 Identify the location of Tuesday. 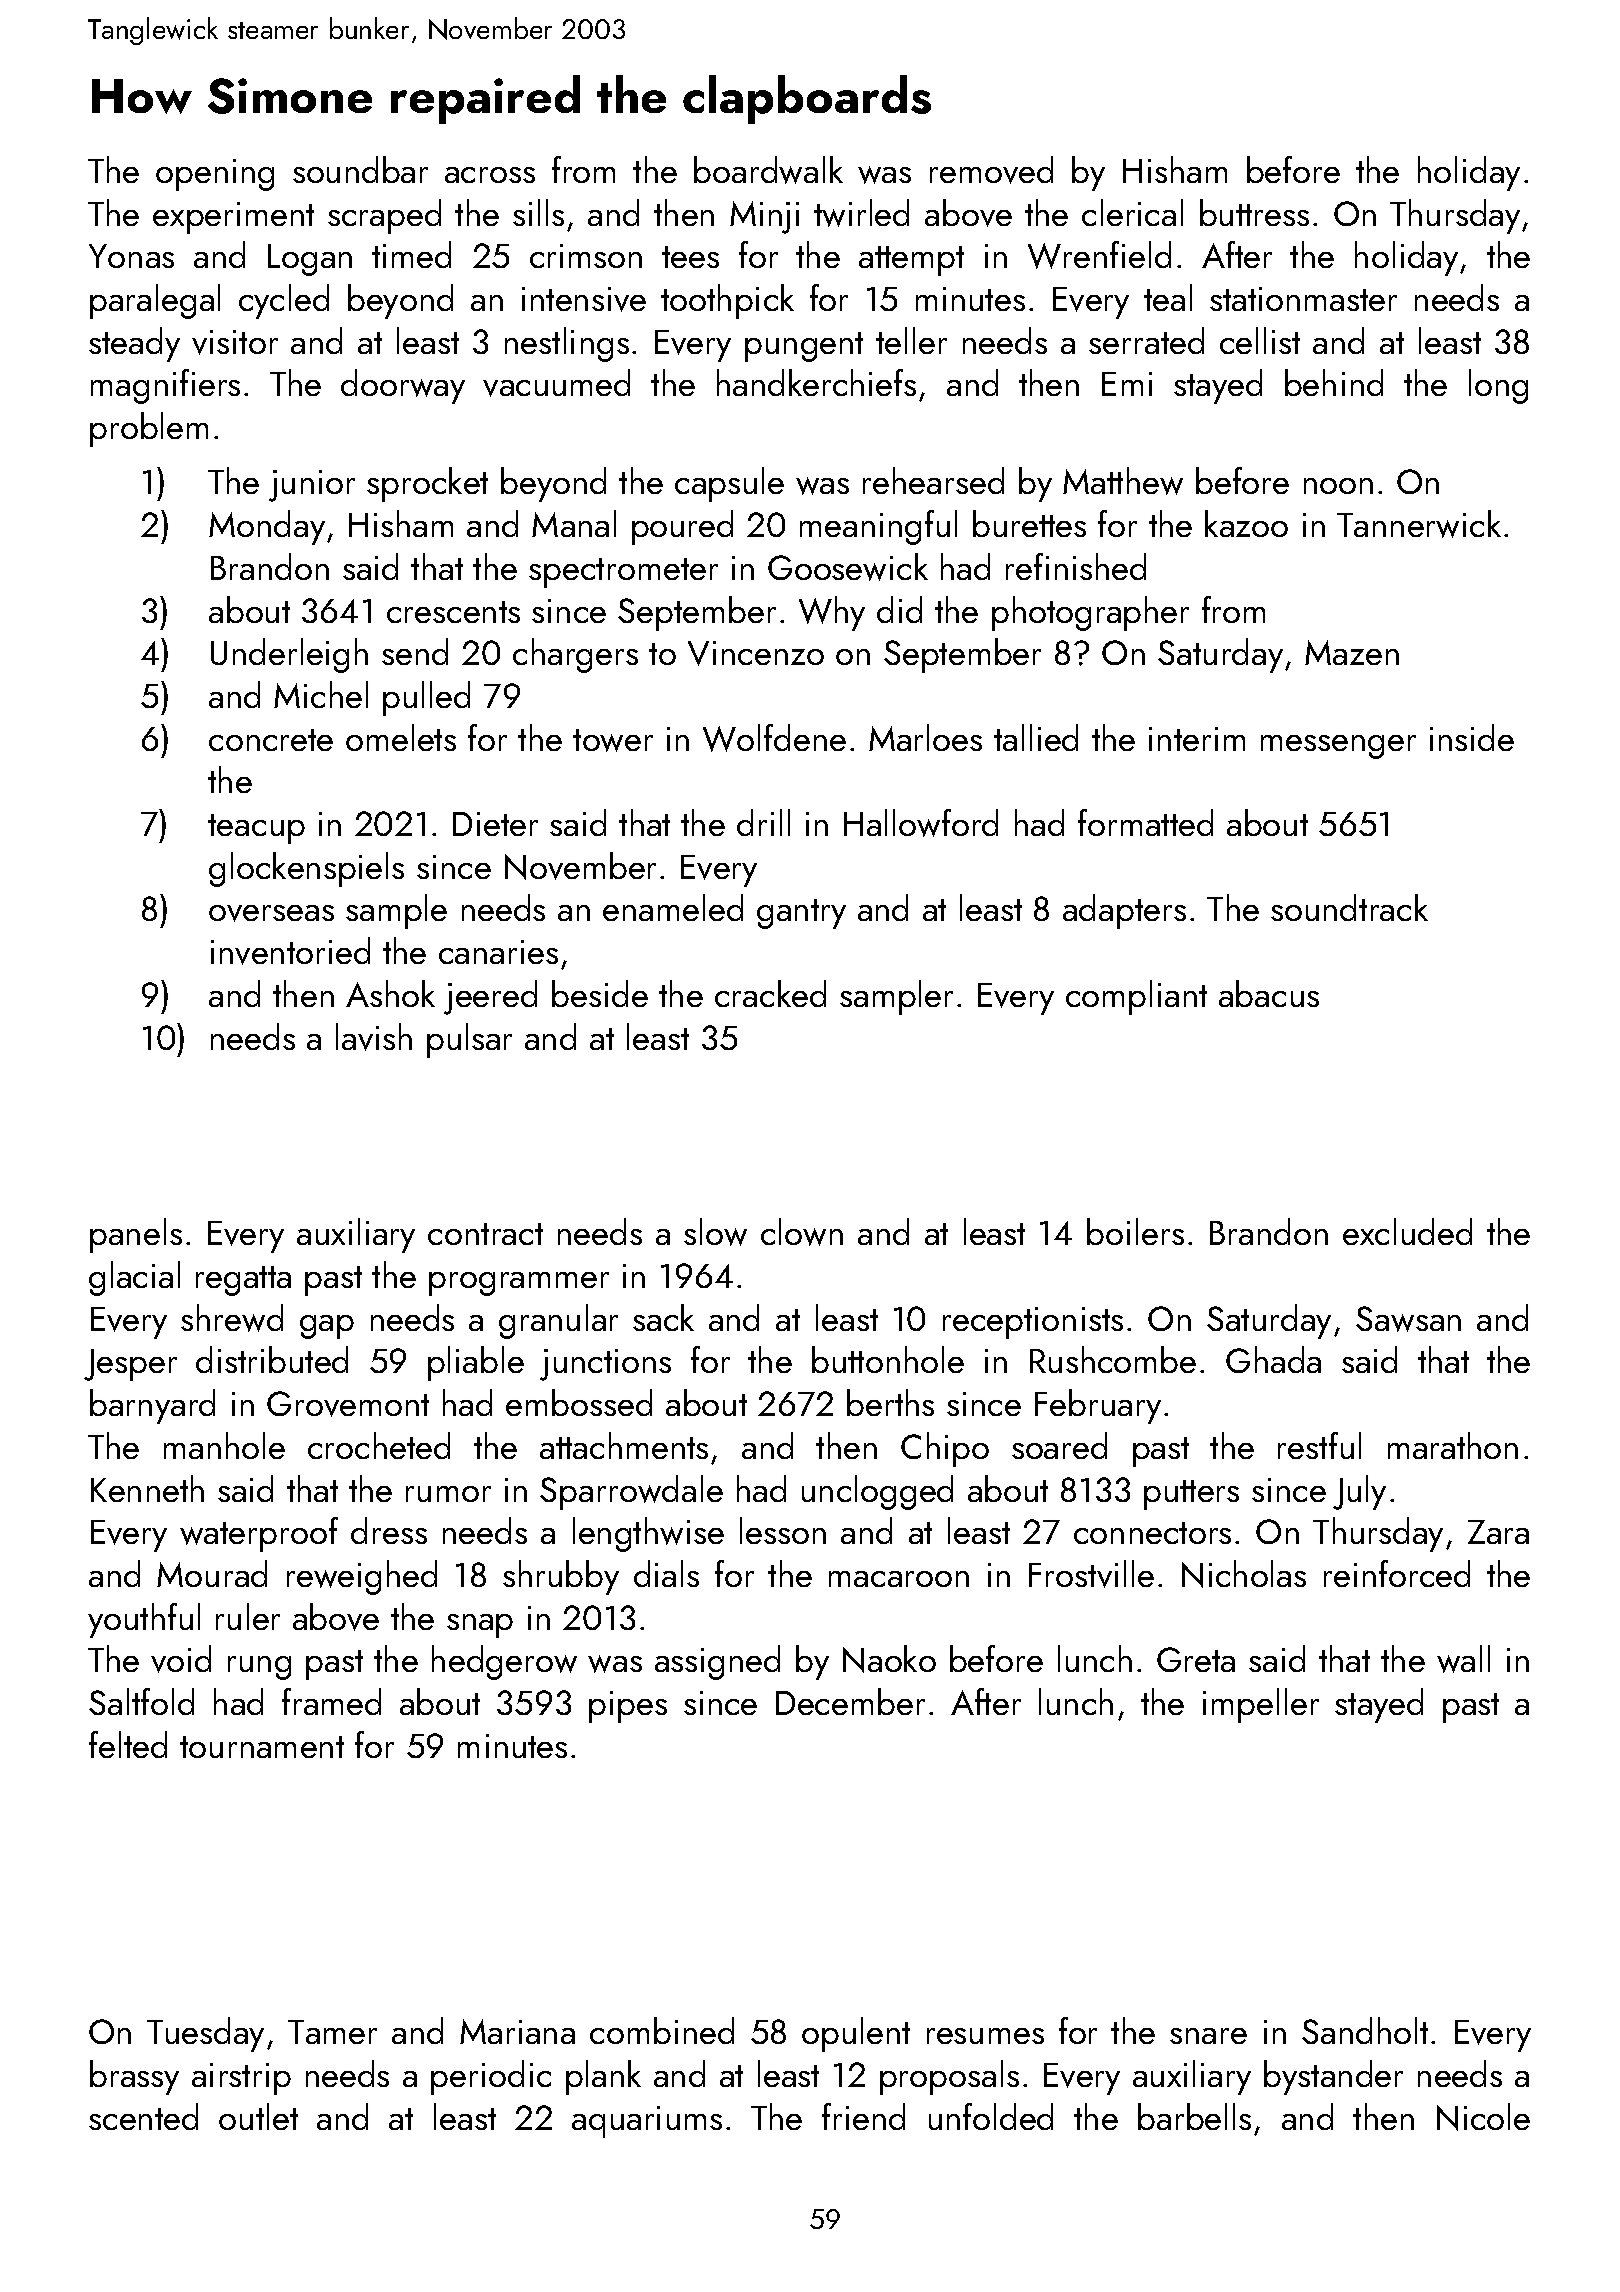
(205, 2034).
